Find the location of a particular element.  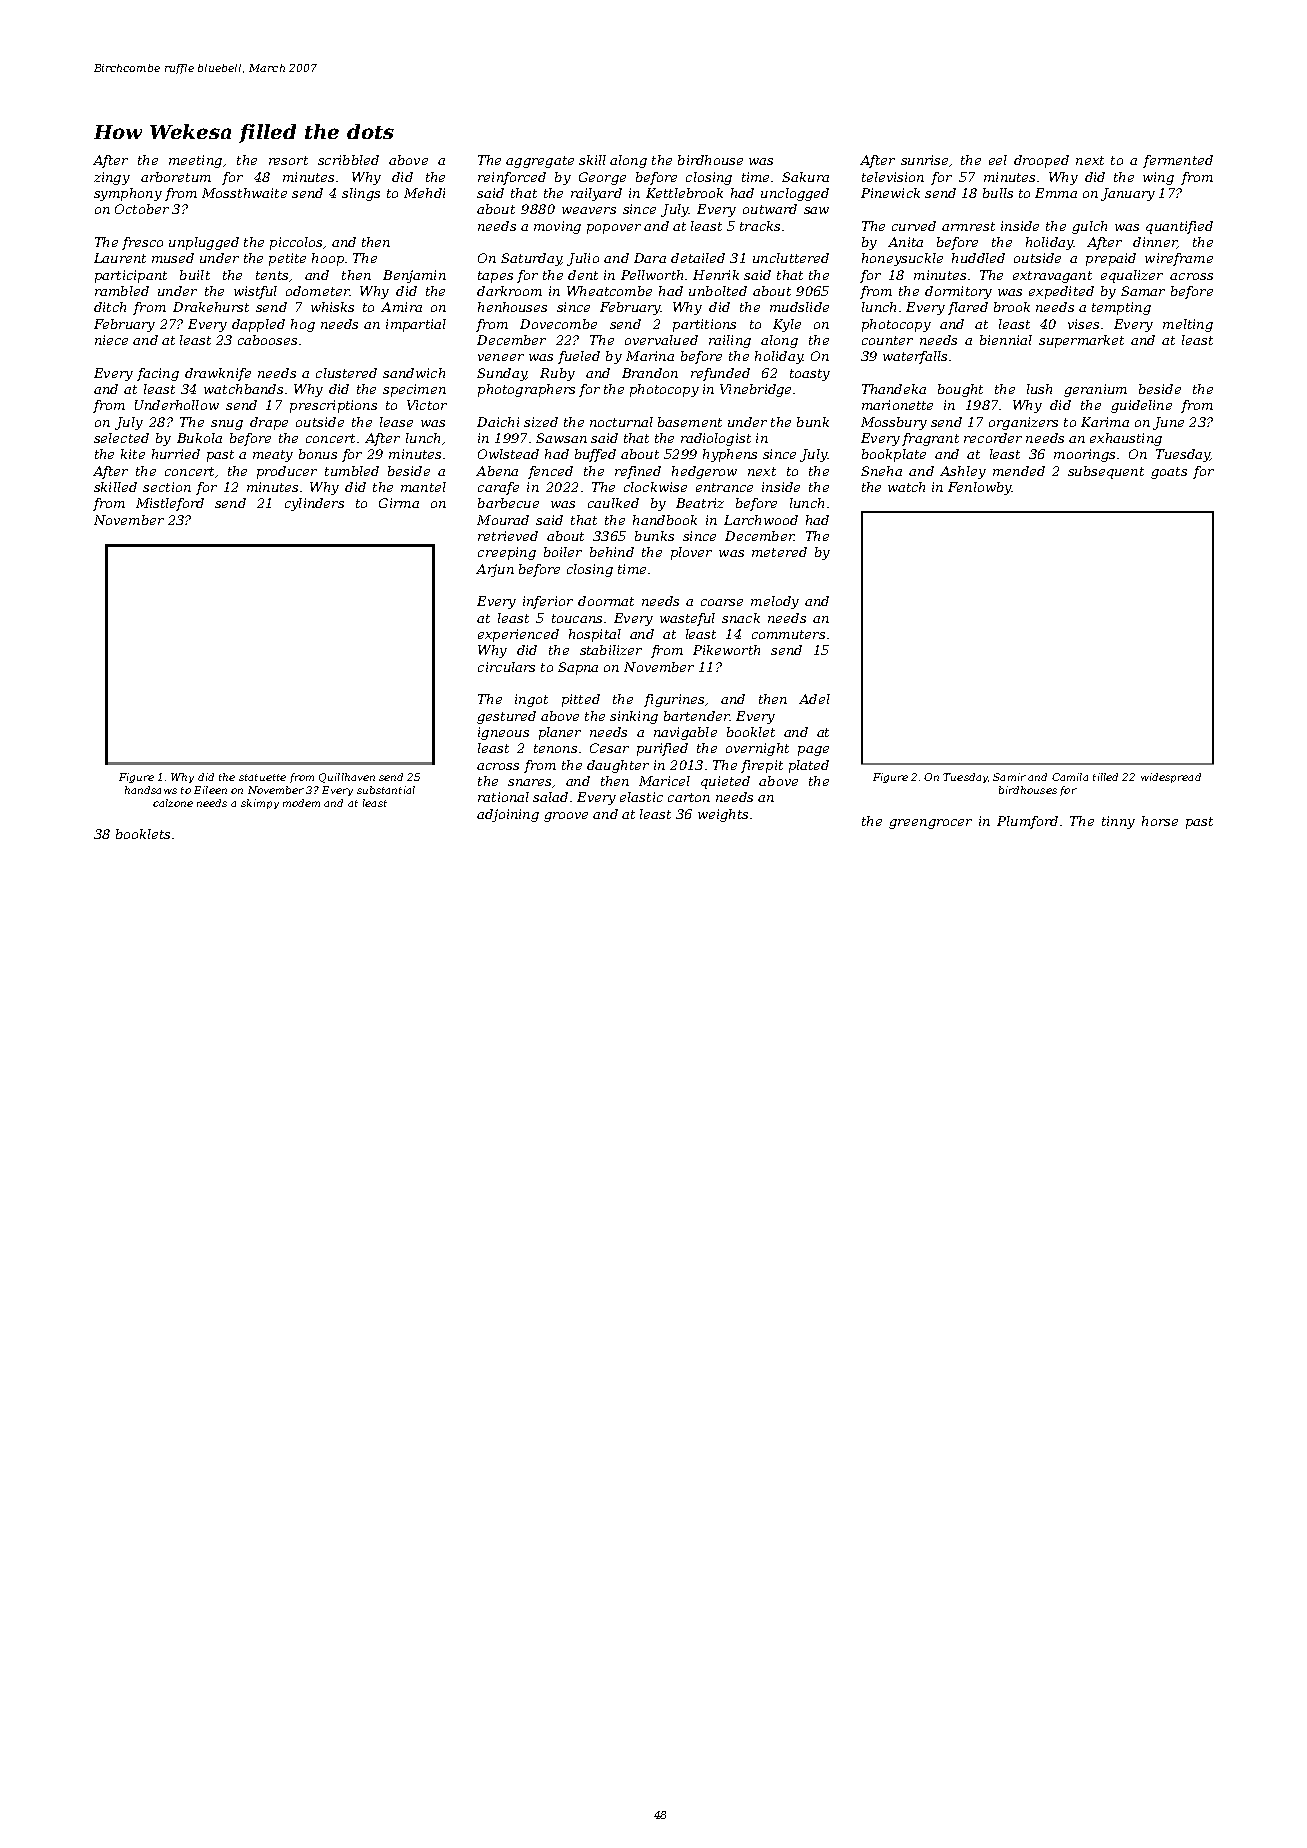

sandwich is located at coordinates (414, 373).
